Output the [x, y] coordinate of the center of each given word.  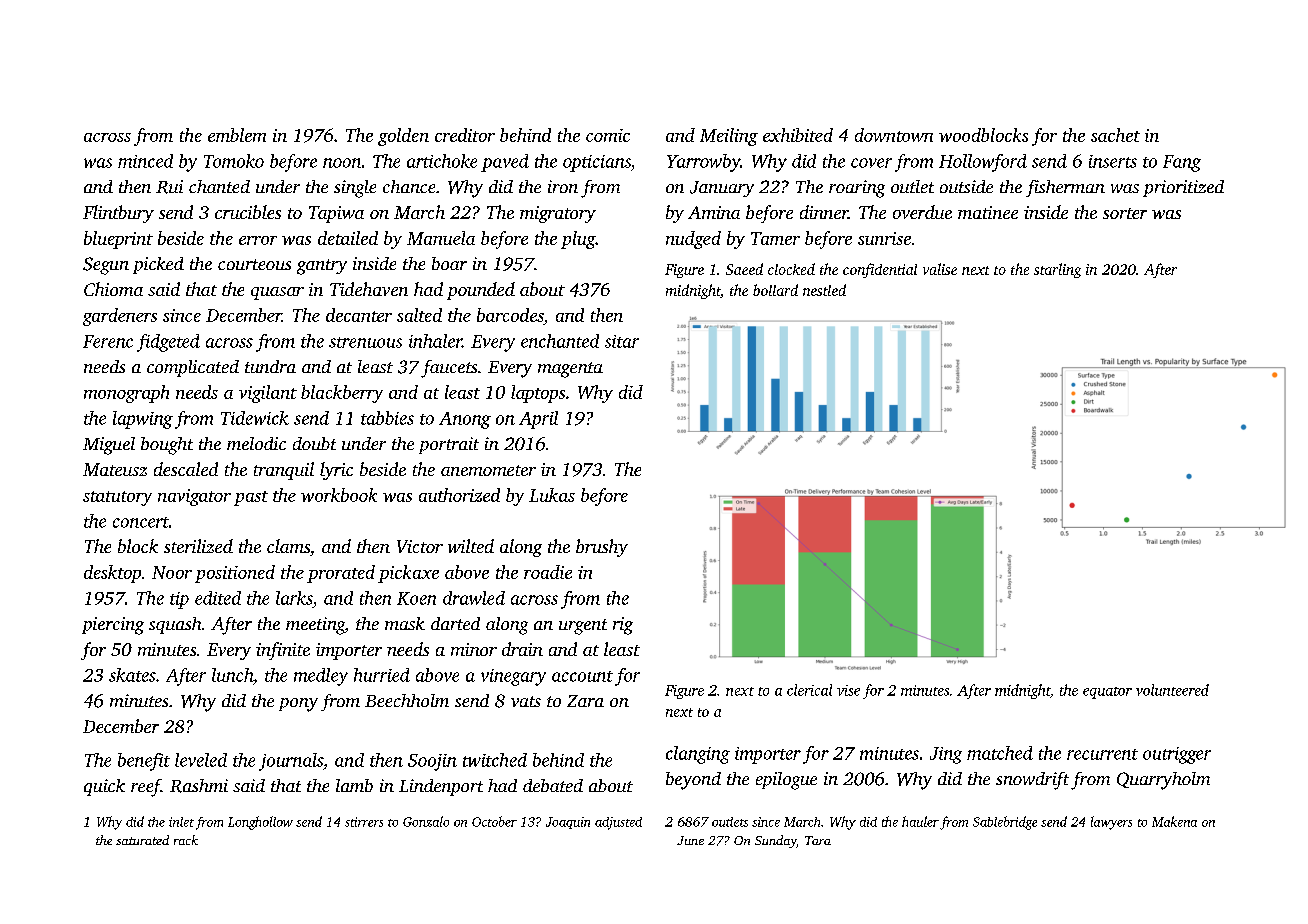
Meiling [729, 137]
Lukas [552, 495]
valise [940, 269]
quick [104, 787]
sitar [622, 341]
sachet [1115, 135]
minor [474, 649]
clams [288, 546]
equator [1107, 693]
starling [1057, 270]
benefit [144, 762]
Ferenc [108, 341]
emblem [237, 135]
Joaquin [568, 823]
